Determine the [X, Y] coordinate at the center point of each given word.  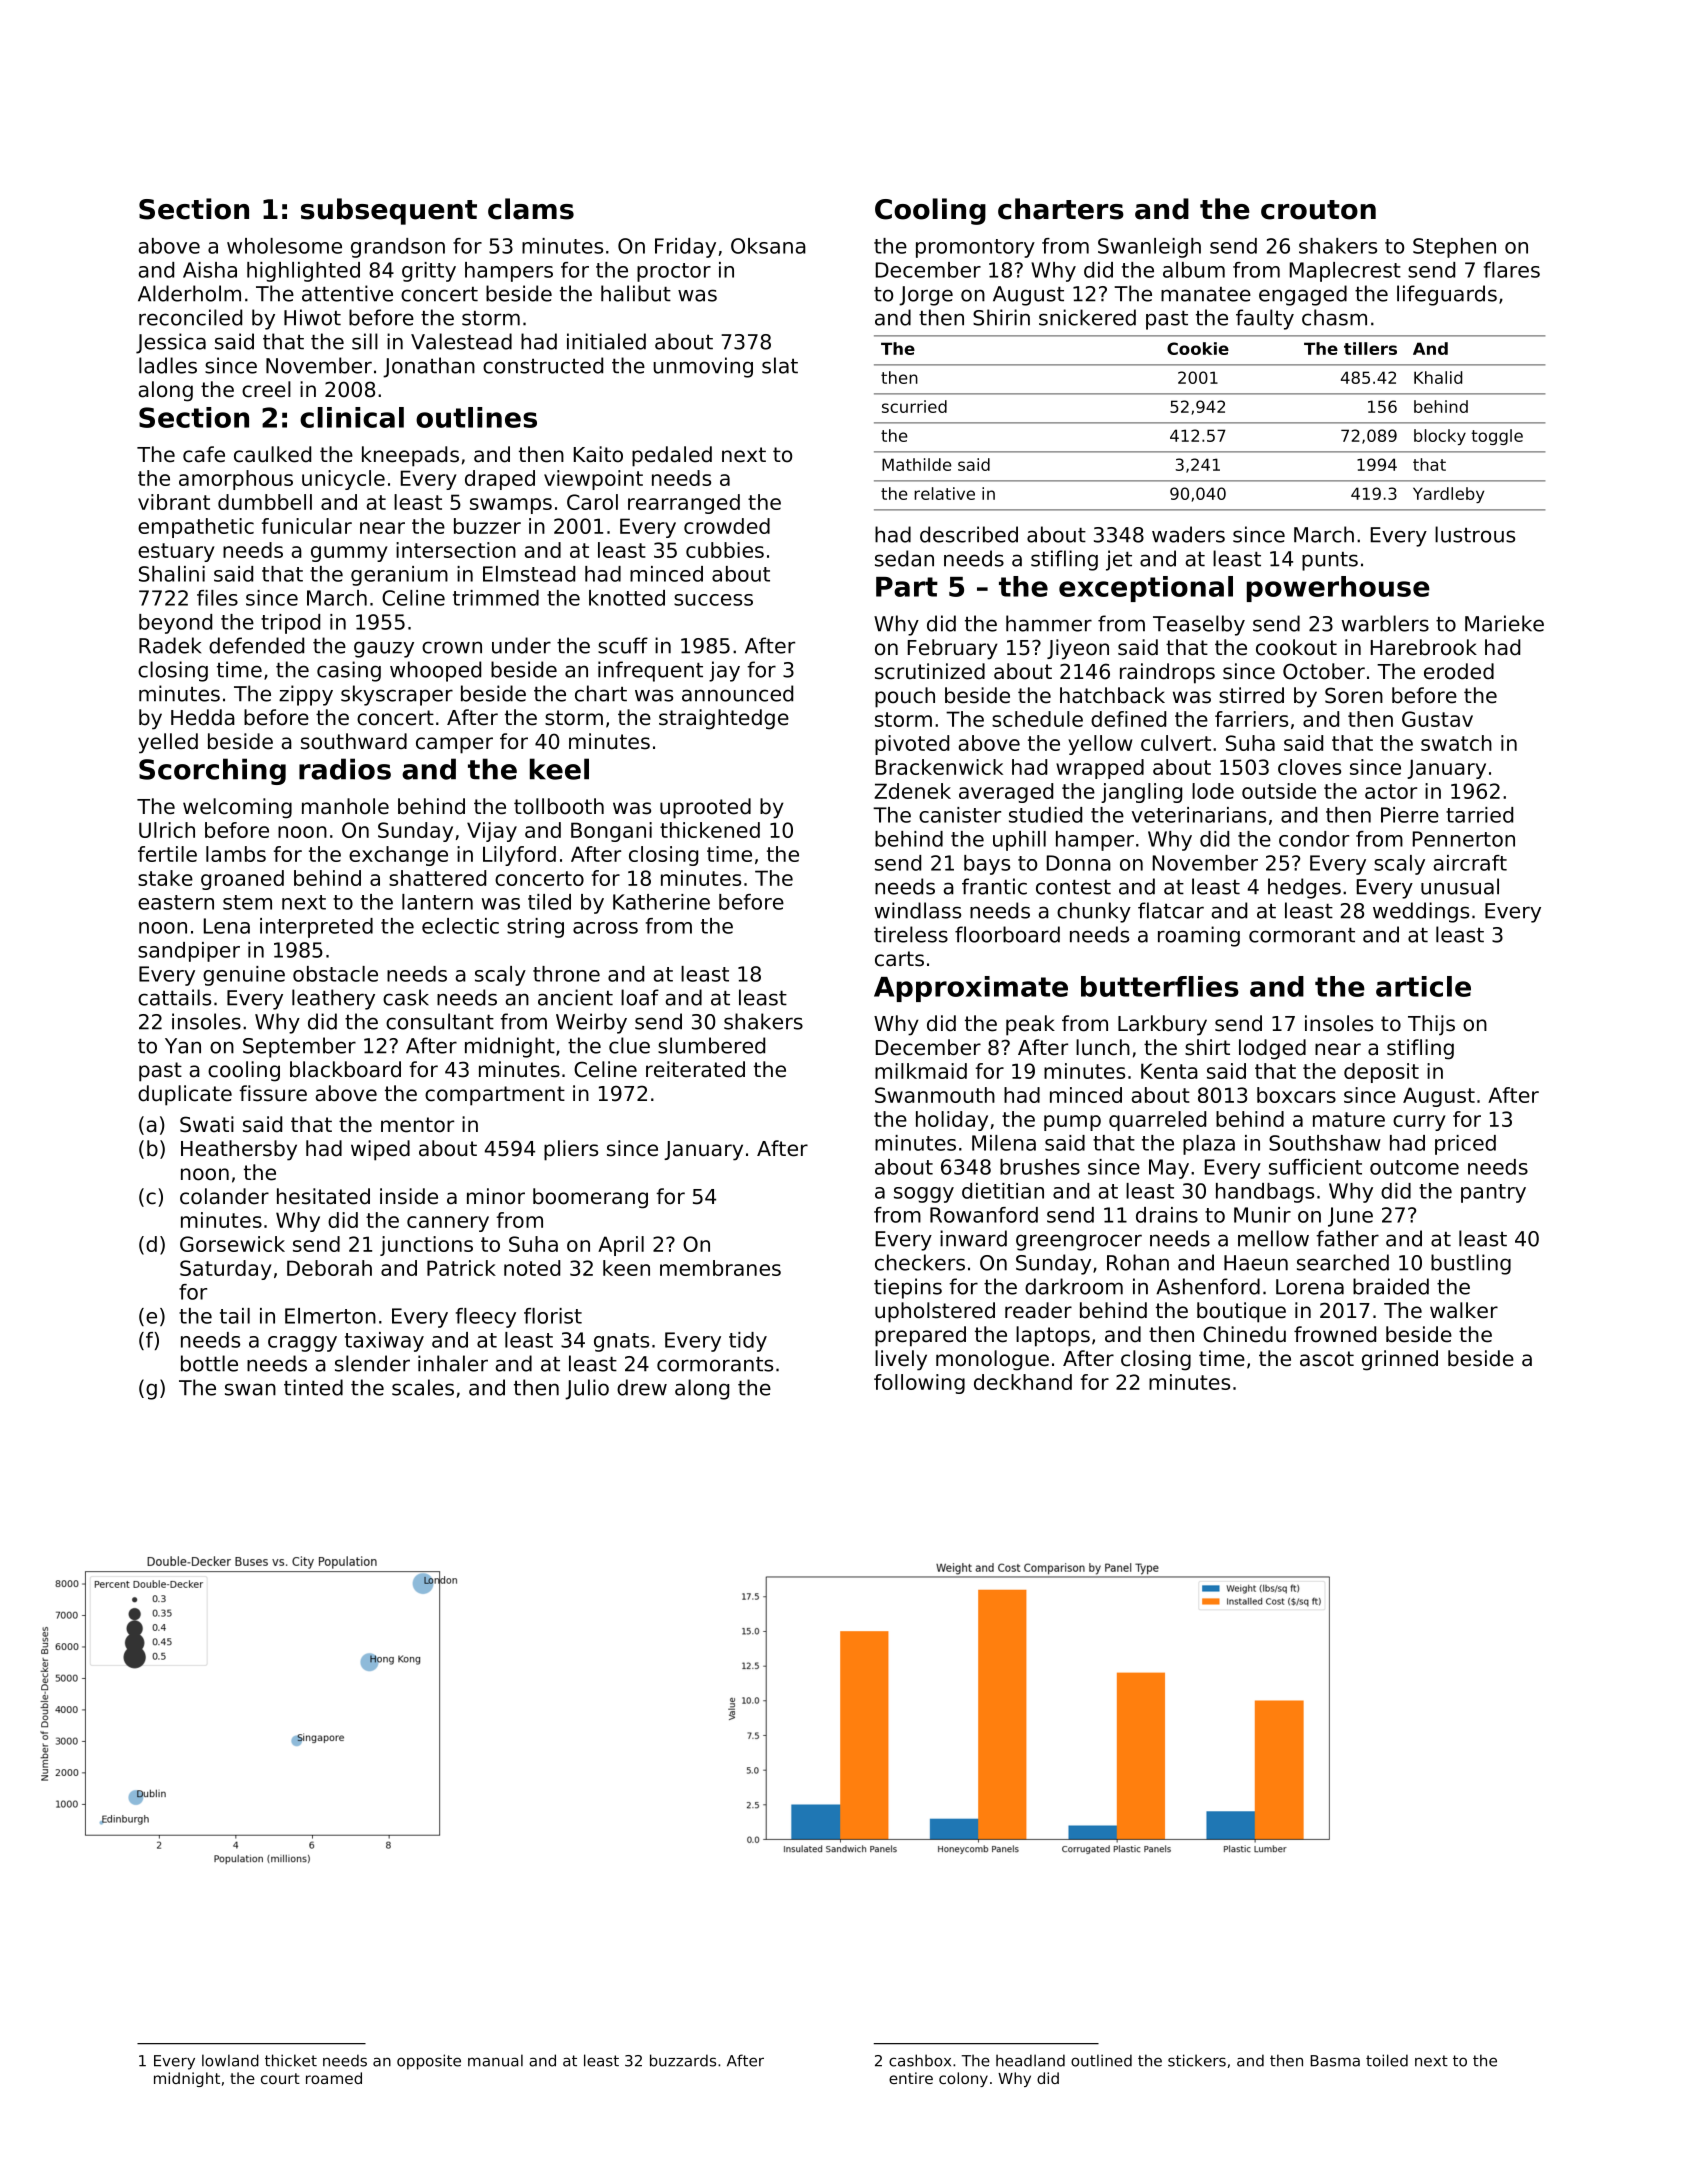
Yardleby [1448, 495]
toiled [1387, 2060]
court [280, 2078]
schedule [1037, 719]
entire [911, 2078]
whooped [435, 671]
